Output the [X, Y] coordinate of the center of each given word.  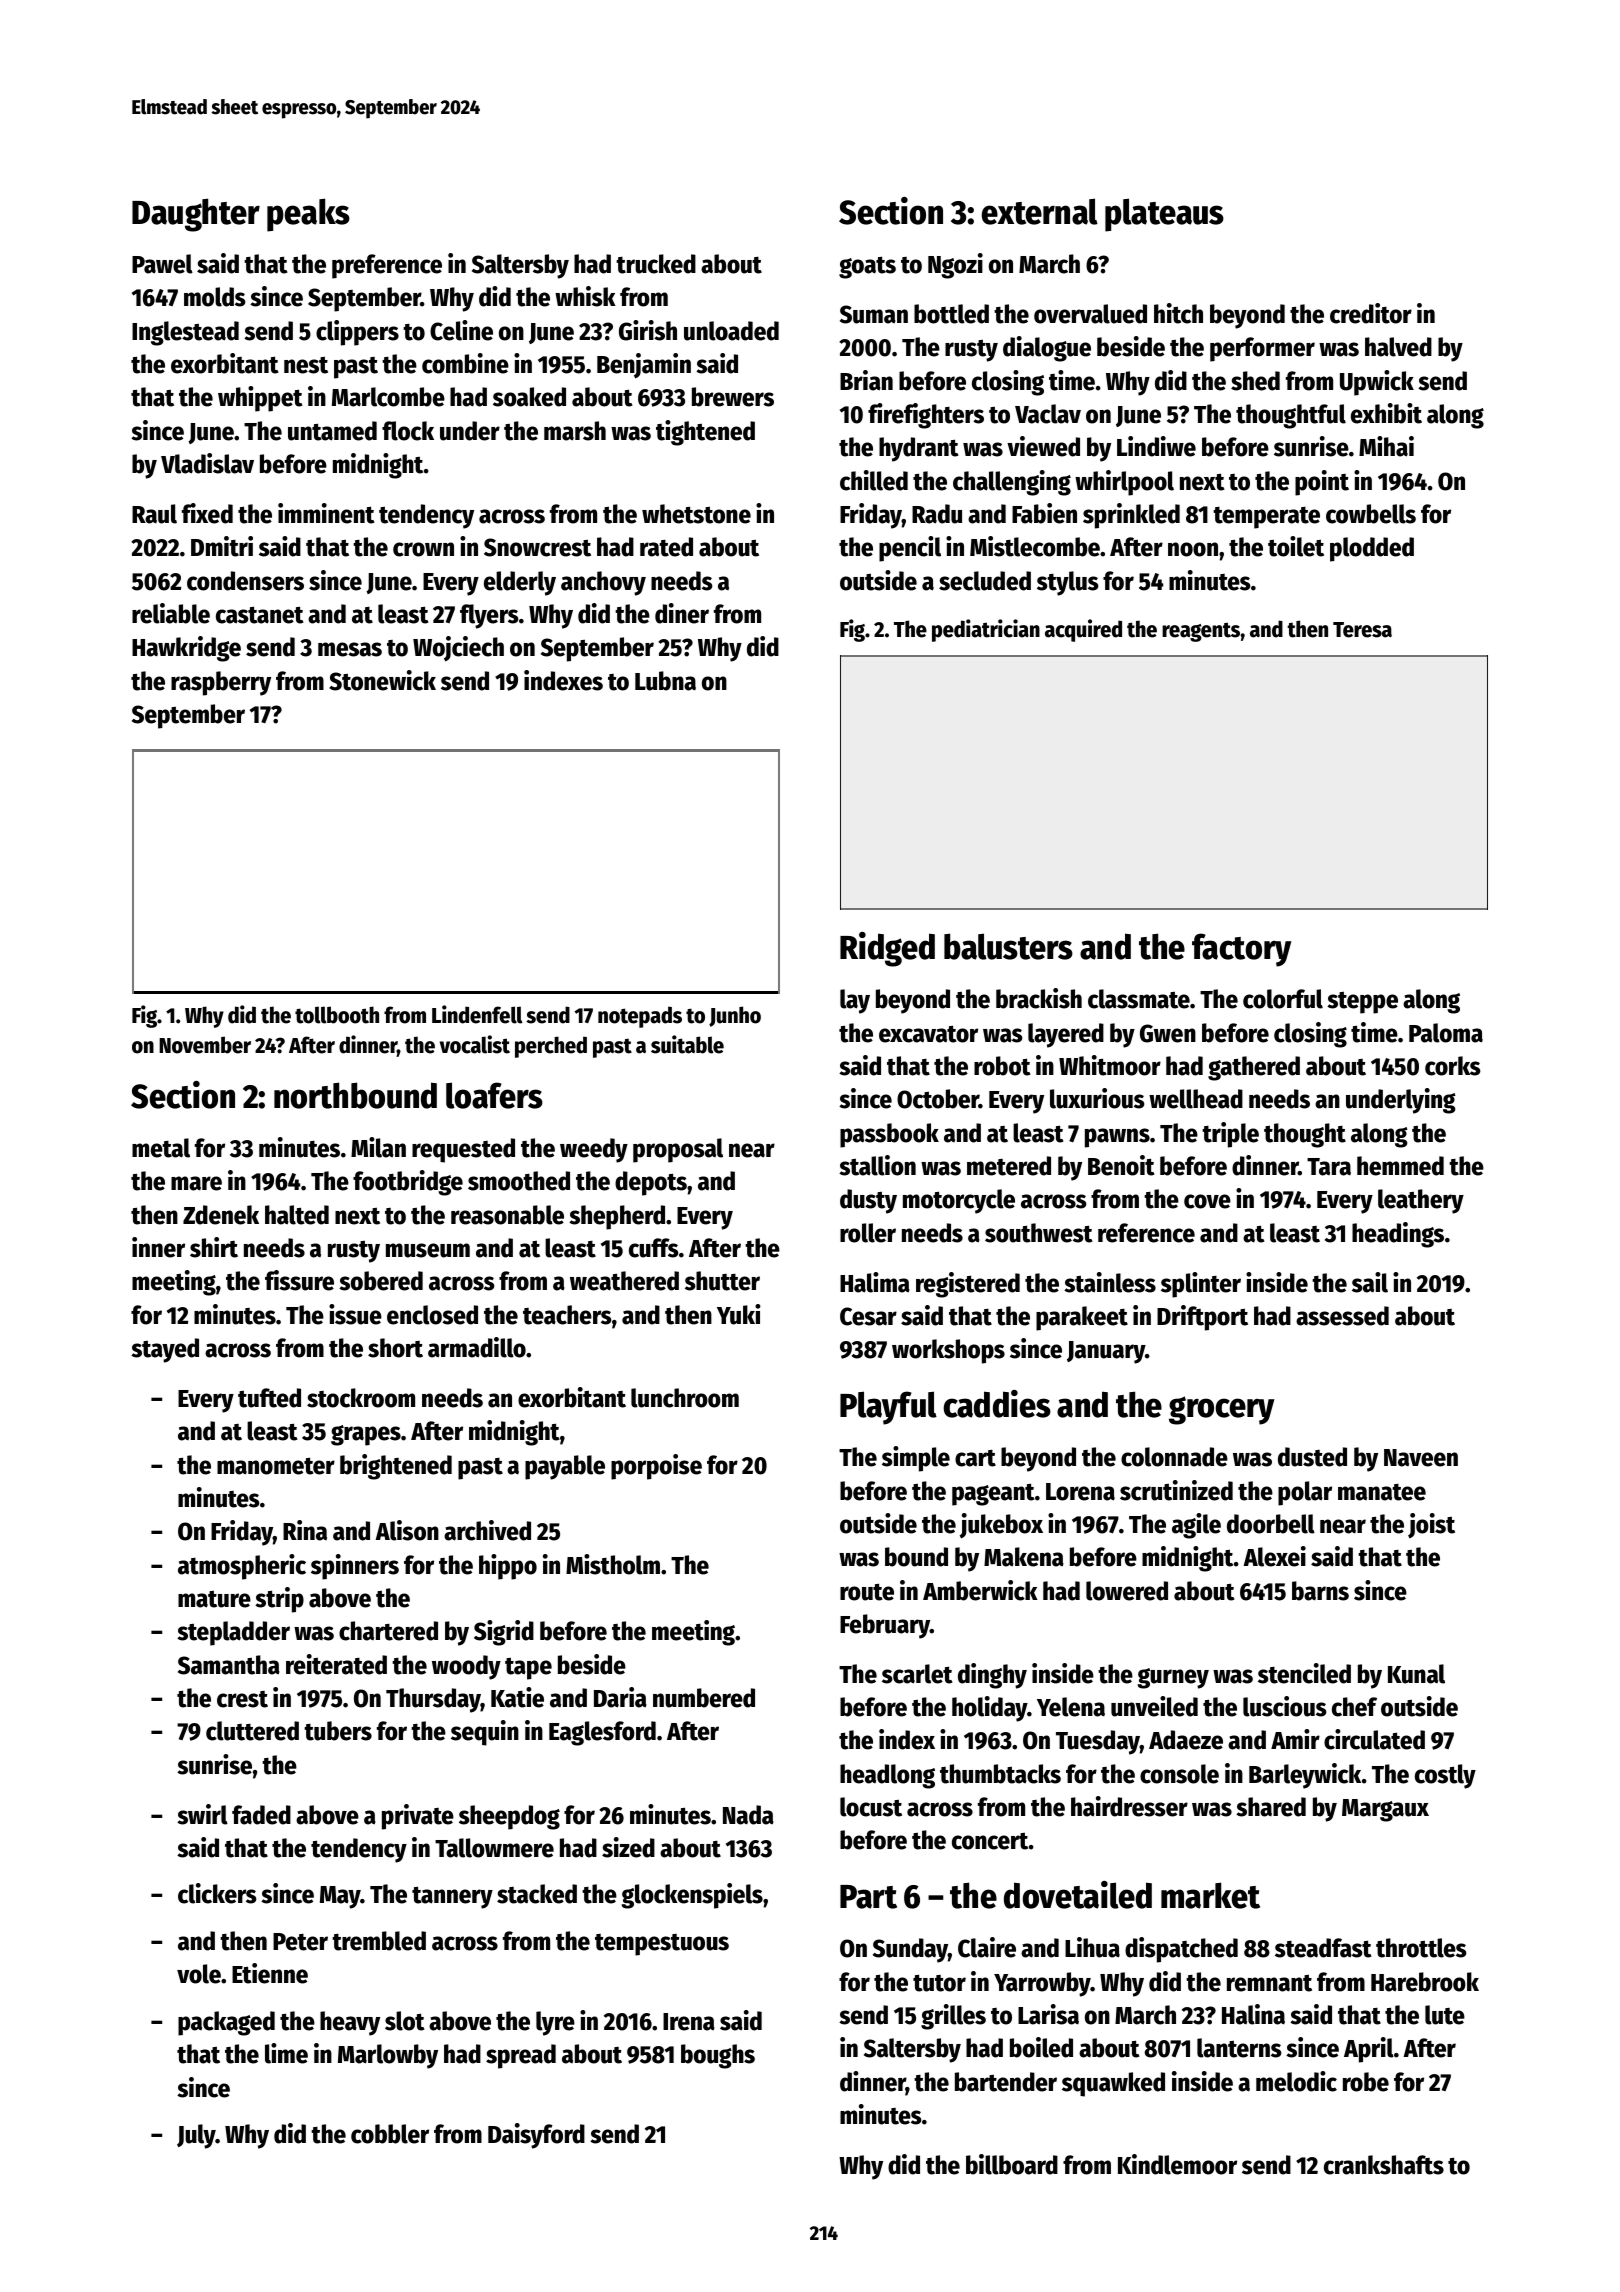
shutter [722, 1281]
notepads [640, 1017]
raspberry [221, 683]
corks [1453, 1066]
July [196, 2136]
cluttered [252, 1731]
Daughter [196, 215]
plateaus [1164, 215]
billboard [1012, 2164]
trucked [656, 264]
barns [1320, 1591]
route [867, 1592]
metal [161, 1148]
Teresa [1362, 630]
